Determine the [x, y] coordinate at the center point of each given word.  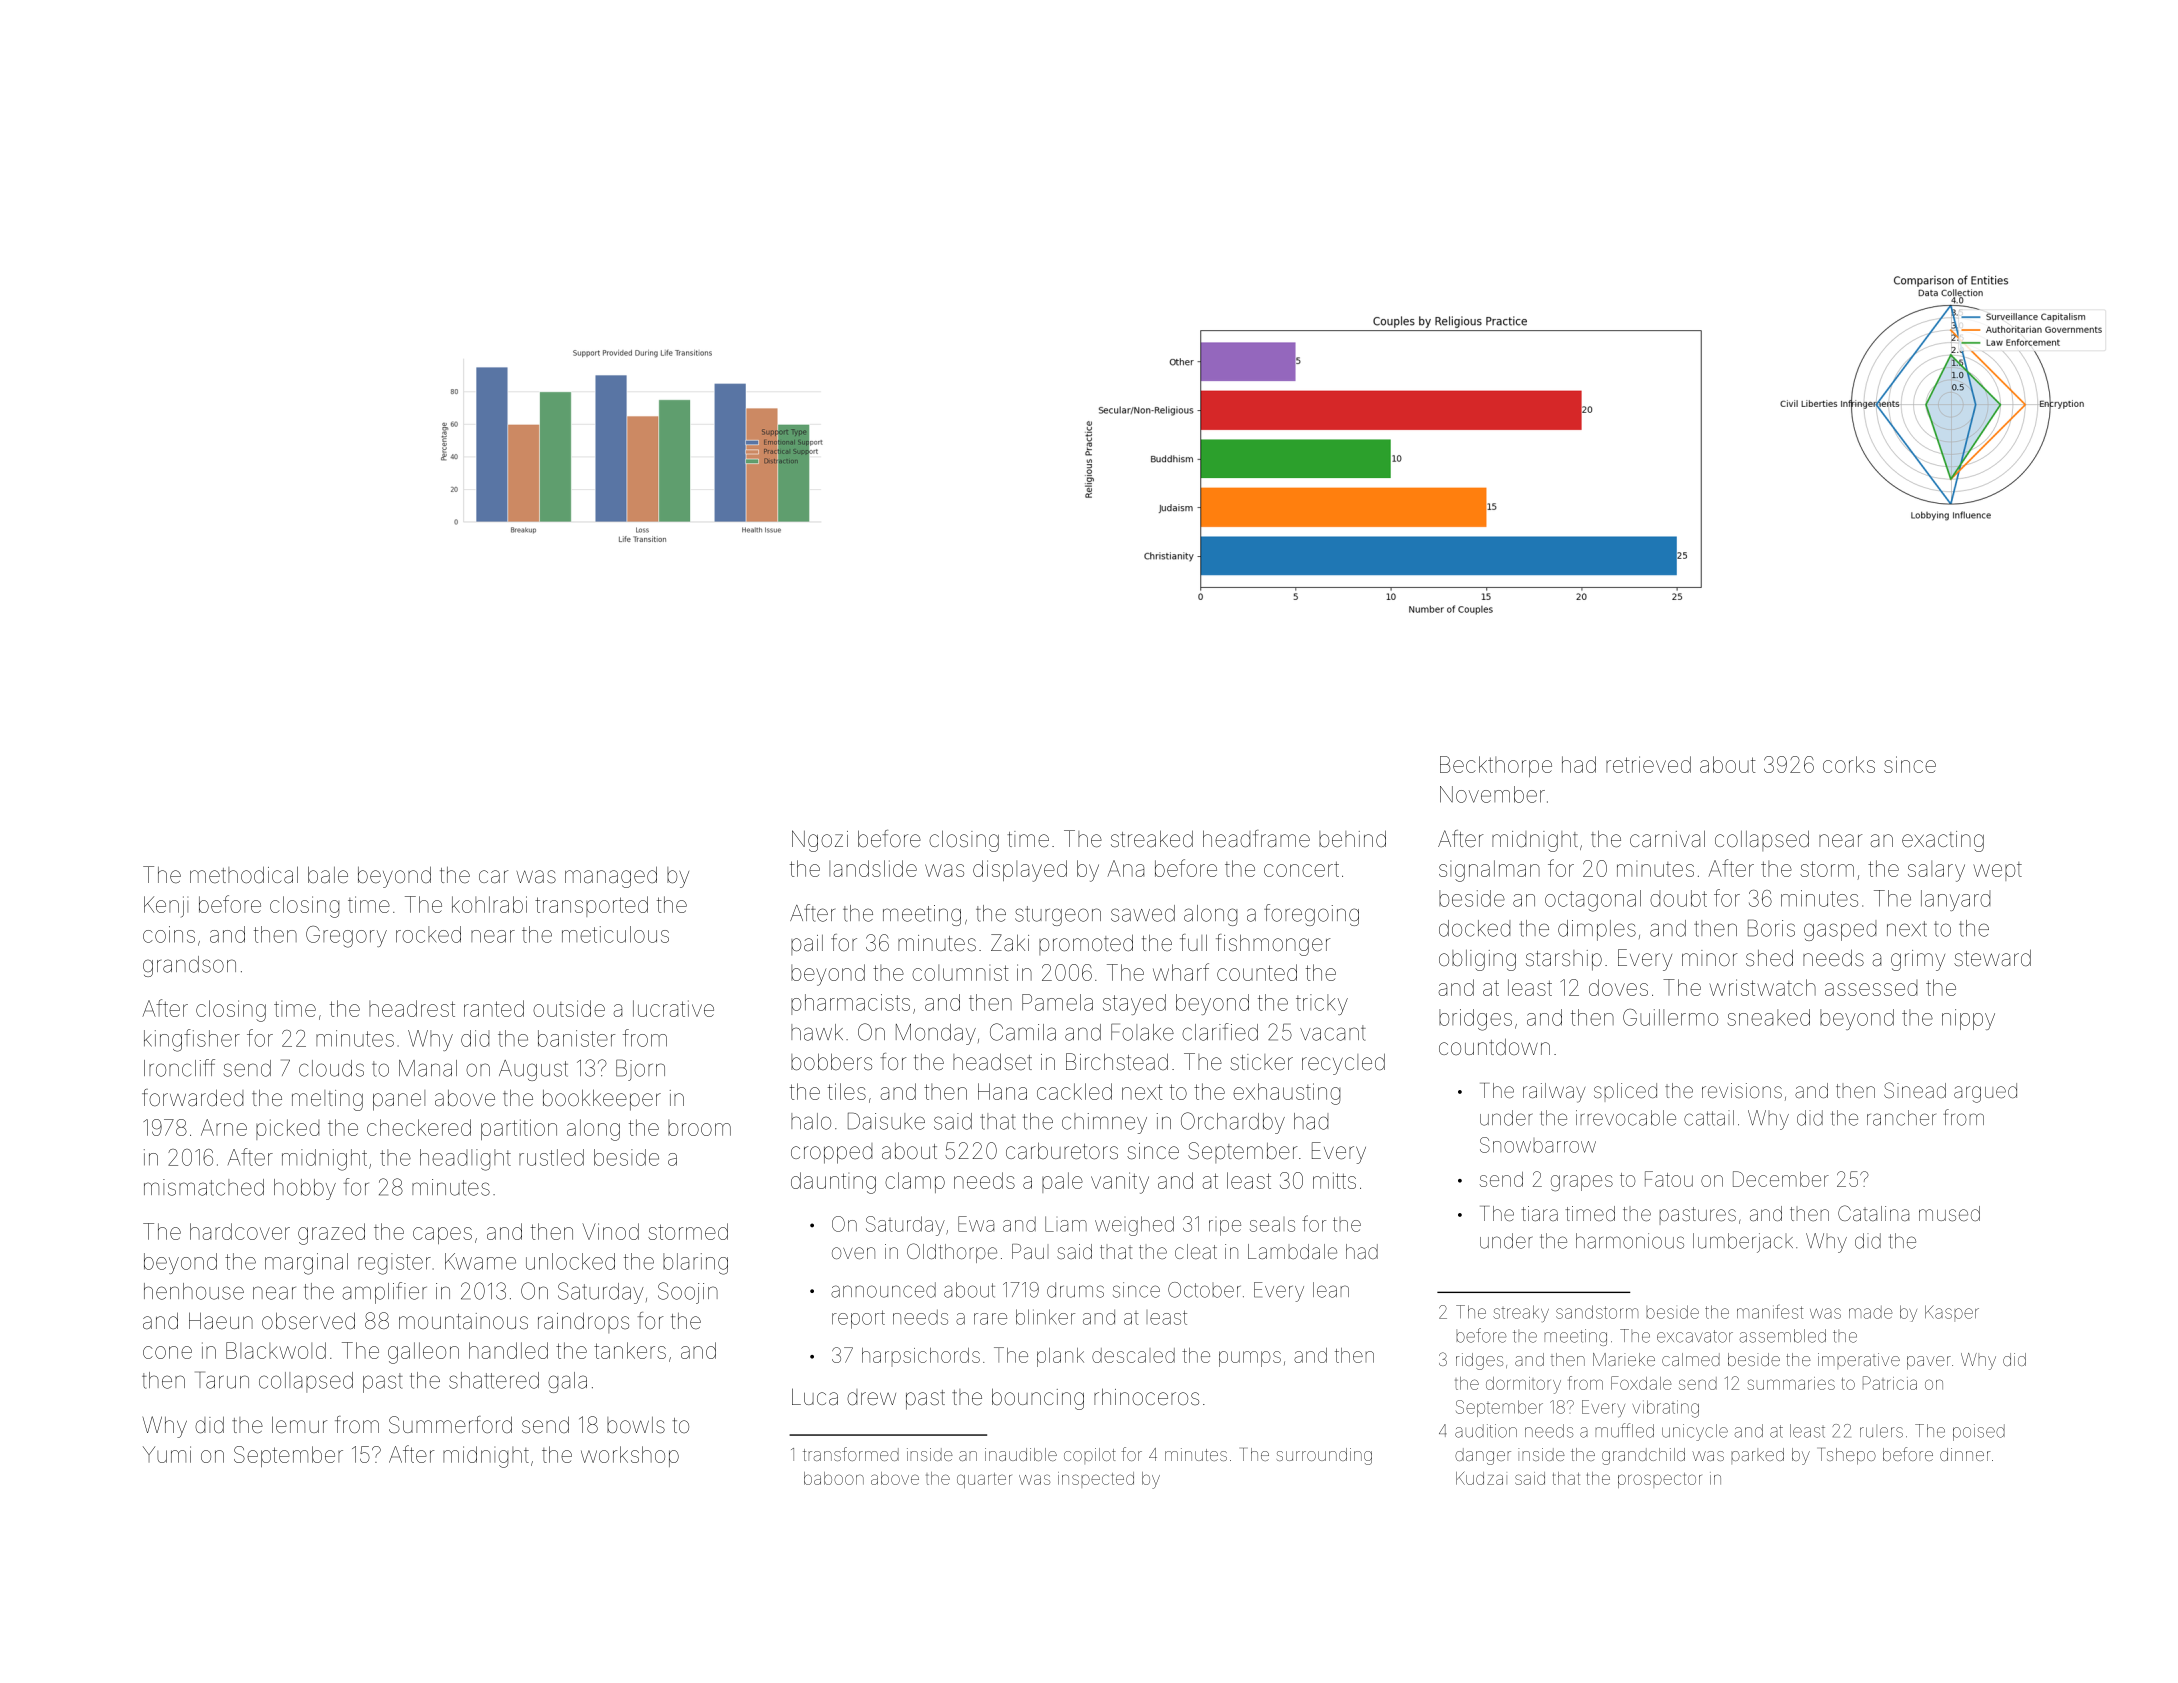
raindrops [583, 1322]
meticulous [615, 934]
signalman [1489, 871]
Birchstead [1117, 1062]
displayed [1020, 871]
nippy [1968, 1019]
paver [1929, 1363]
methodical [244, 875]
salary [1936, 871]
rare [990, 1319]
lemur [300, 1425]
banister [576, 1038]
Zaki [1010, 943]
